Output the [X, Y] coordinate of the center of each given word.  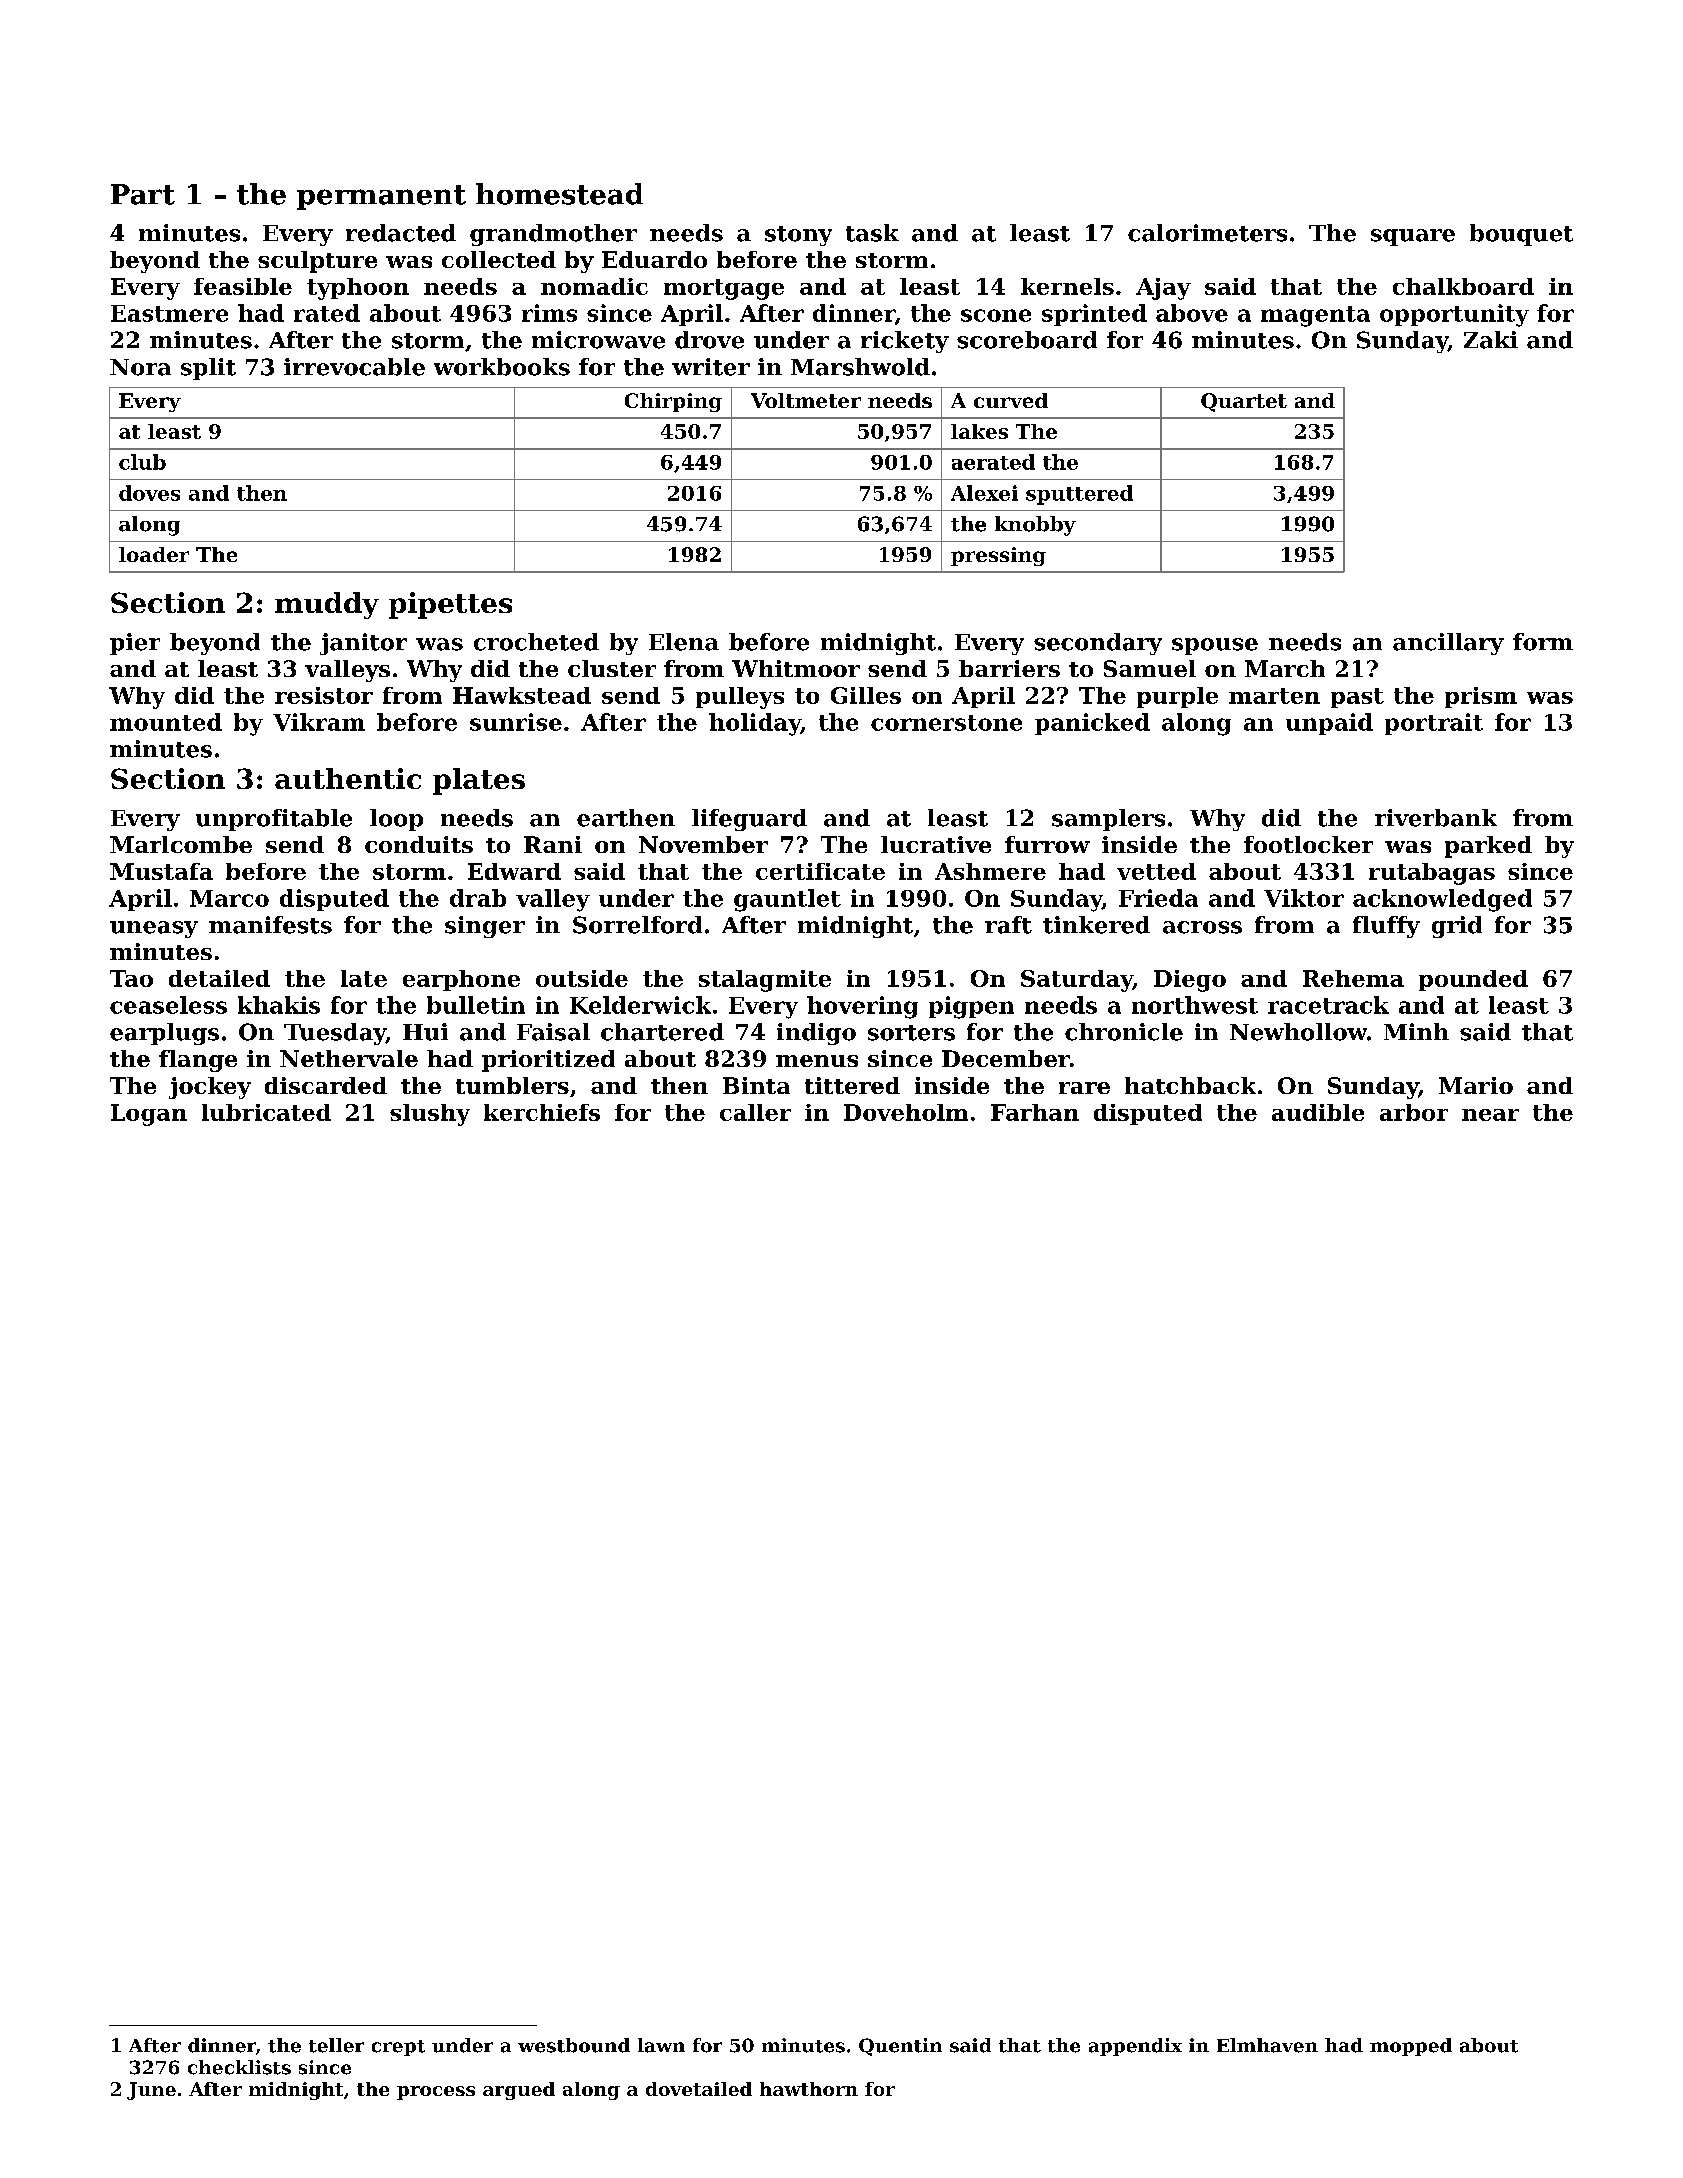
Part [143, 194]
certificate [820, 871]
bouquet [1521, 235]
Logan [149, 1115]
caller [755, 1112]
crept [398, 2048]
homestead [559, 194]
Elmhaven [1267, 2045]
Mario [1476, 1085]
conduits [419, 844]
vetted [1156, 871]
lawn [661, 2045]
